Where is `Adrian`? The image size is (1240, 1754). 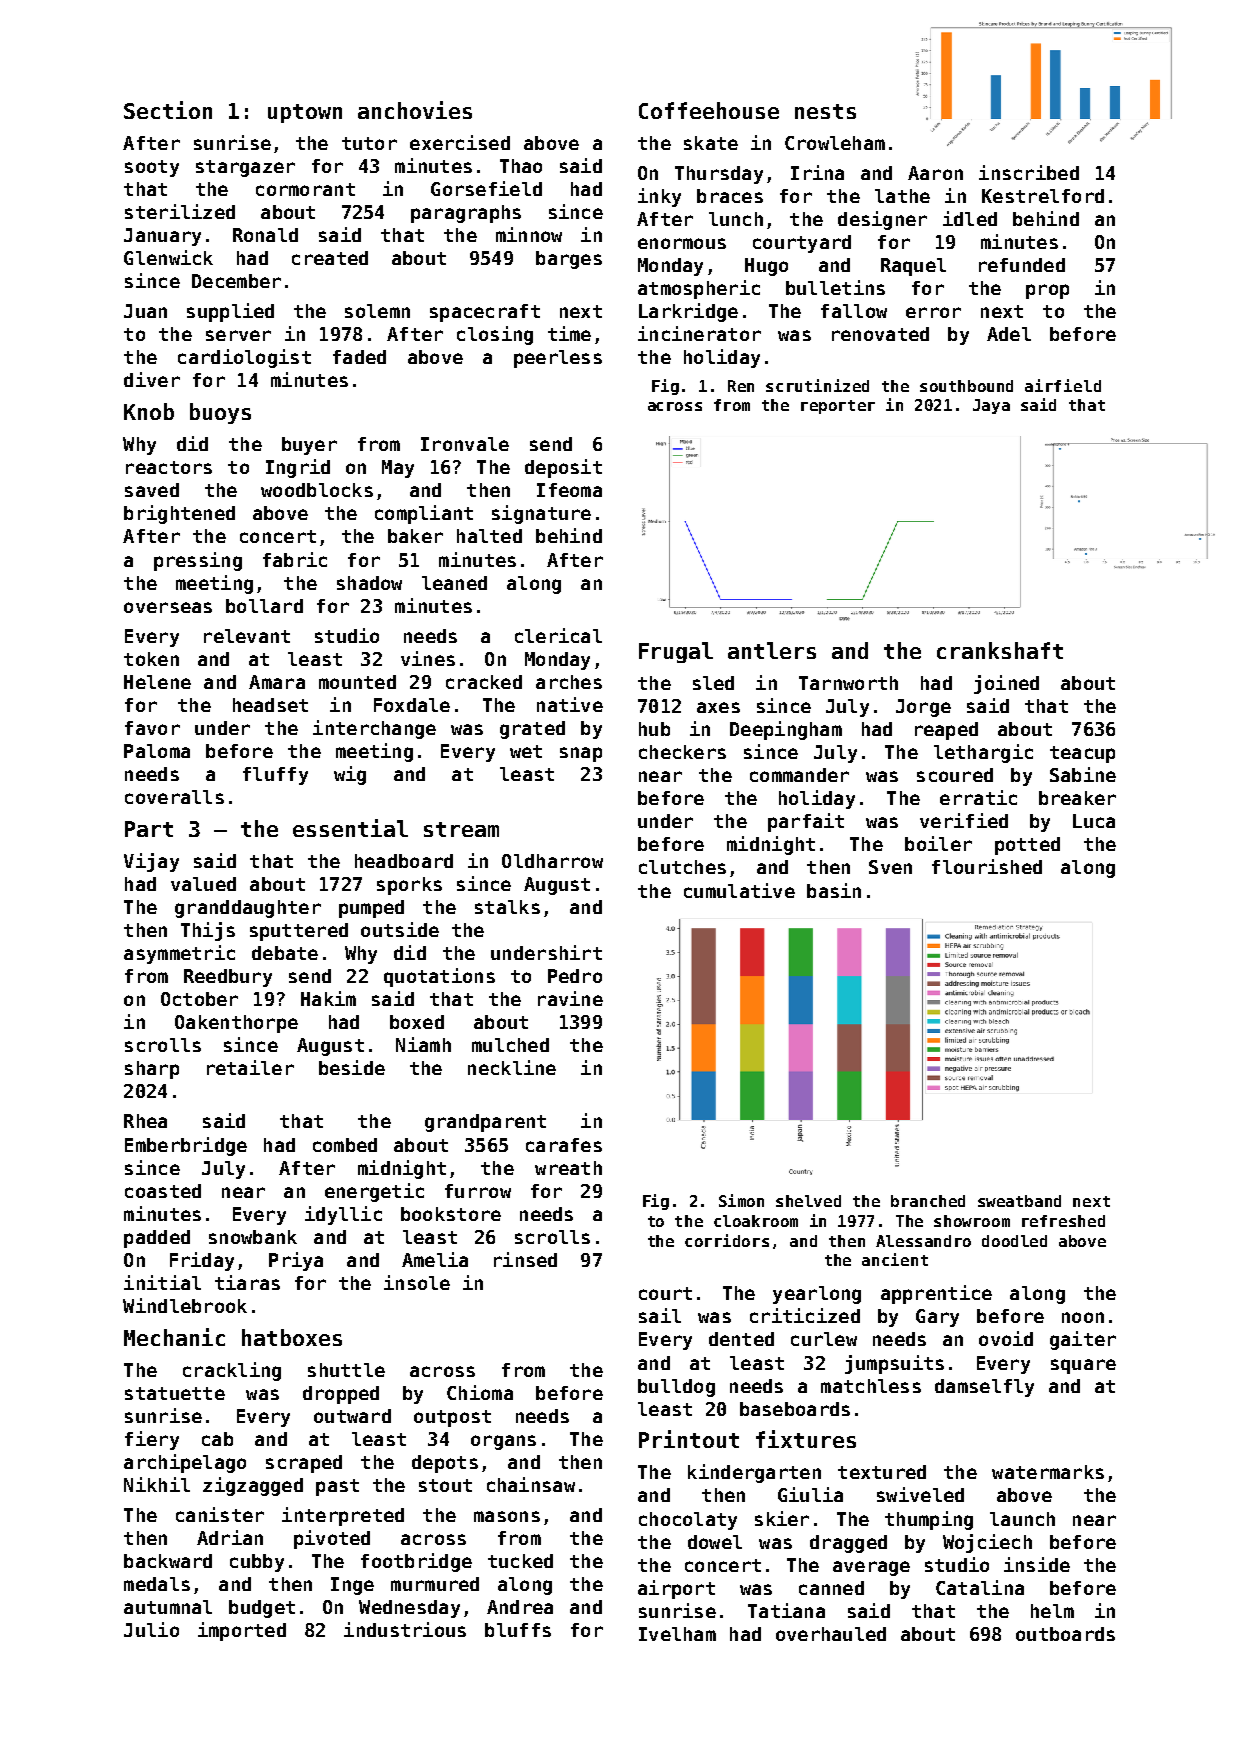 Adrian is located at coordinates (230, 1537).
